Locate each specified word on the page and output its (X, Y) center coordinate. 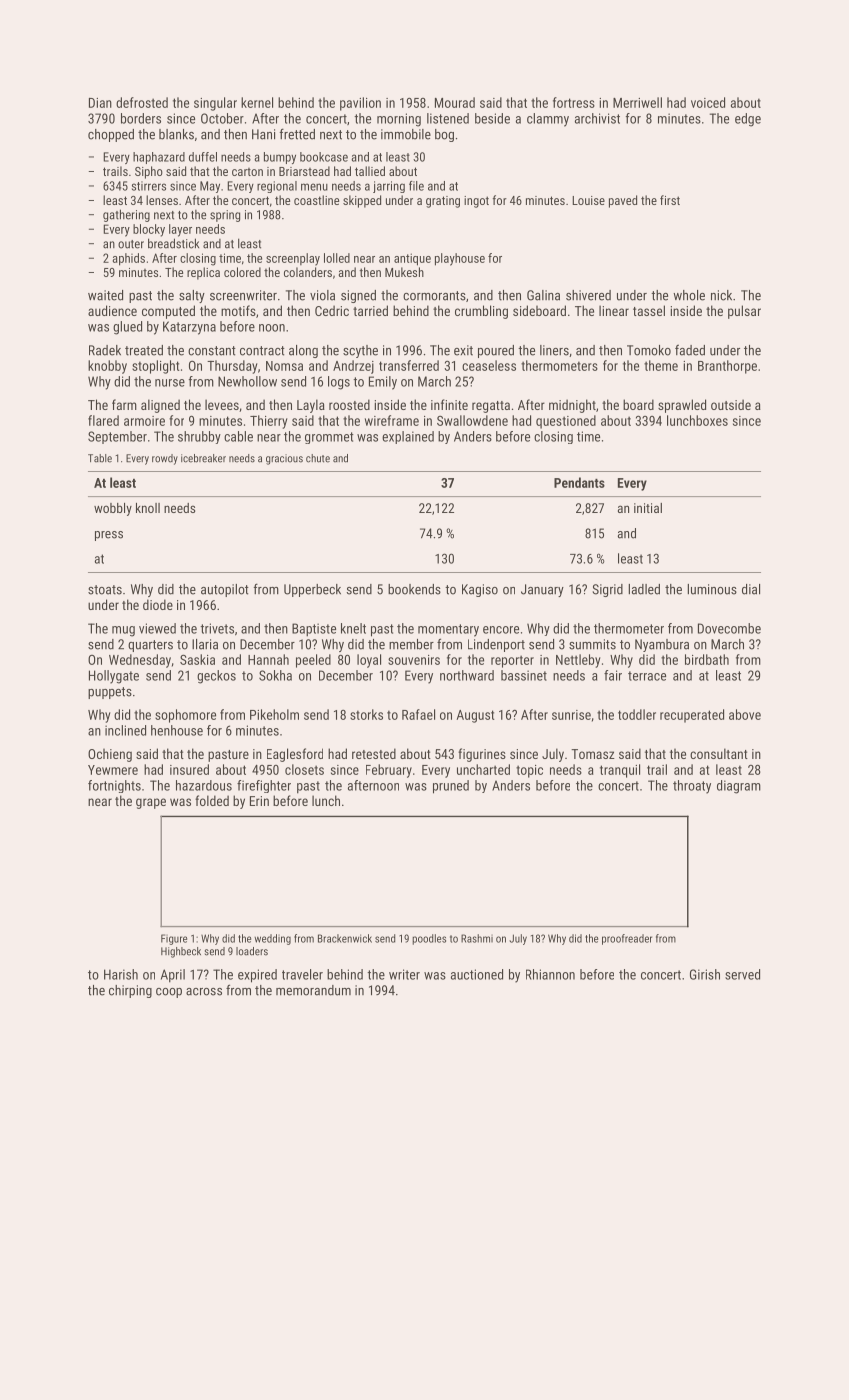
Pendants (579, 482)
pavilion (360, 104)
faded (690, 350)
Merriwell (637, 102)
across (204, 992)
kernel (257, 102)
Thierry (269, 422)
